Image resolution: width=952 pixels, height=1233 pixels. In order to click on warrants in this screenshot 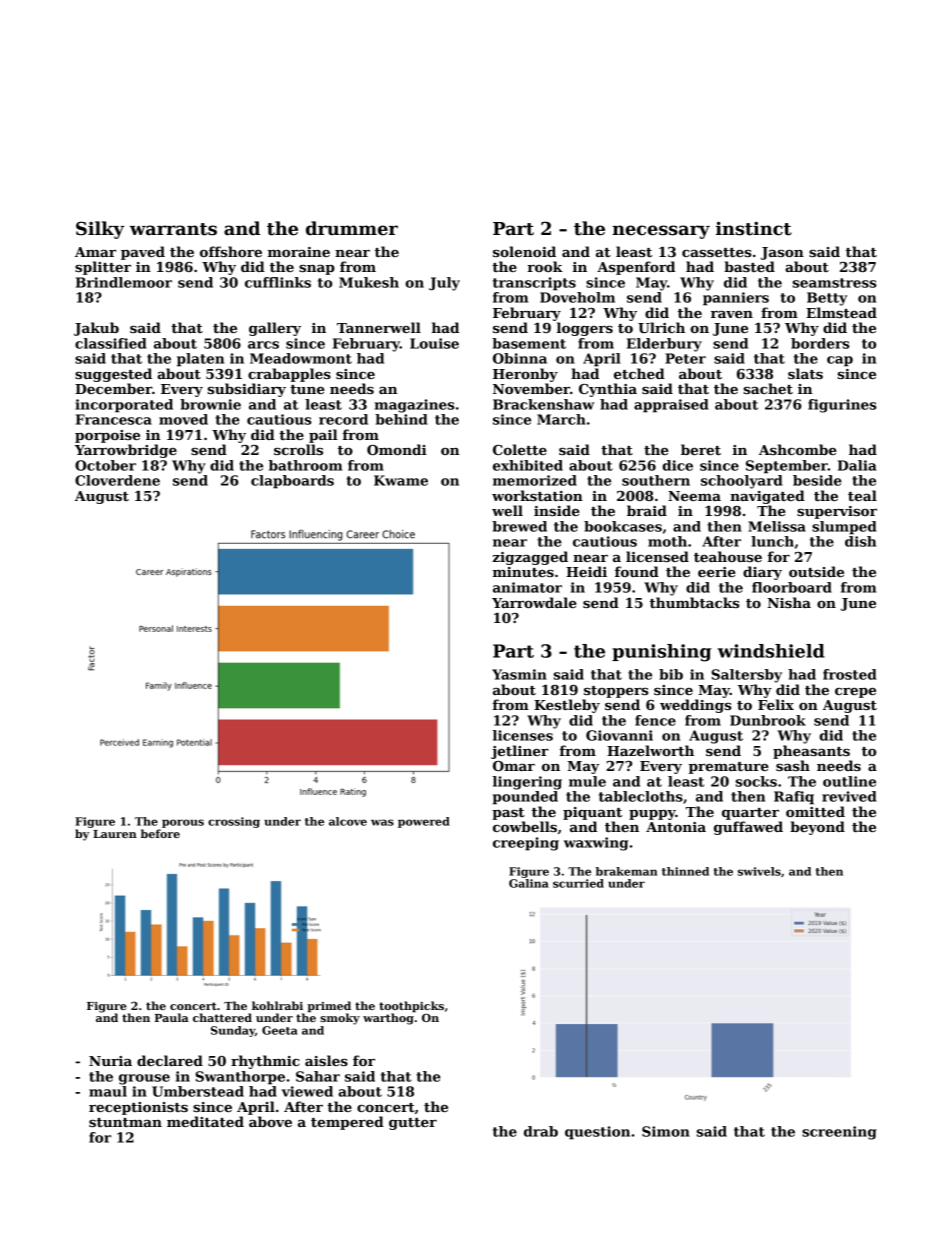, I will do `click(173, 229)`.
